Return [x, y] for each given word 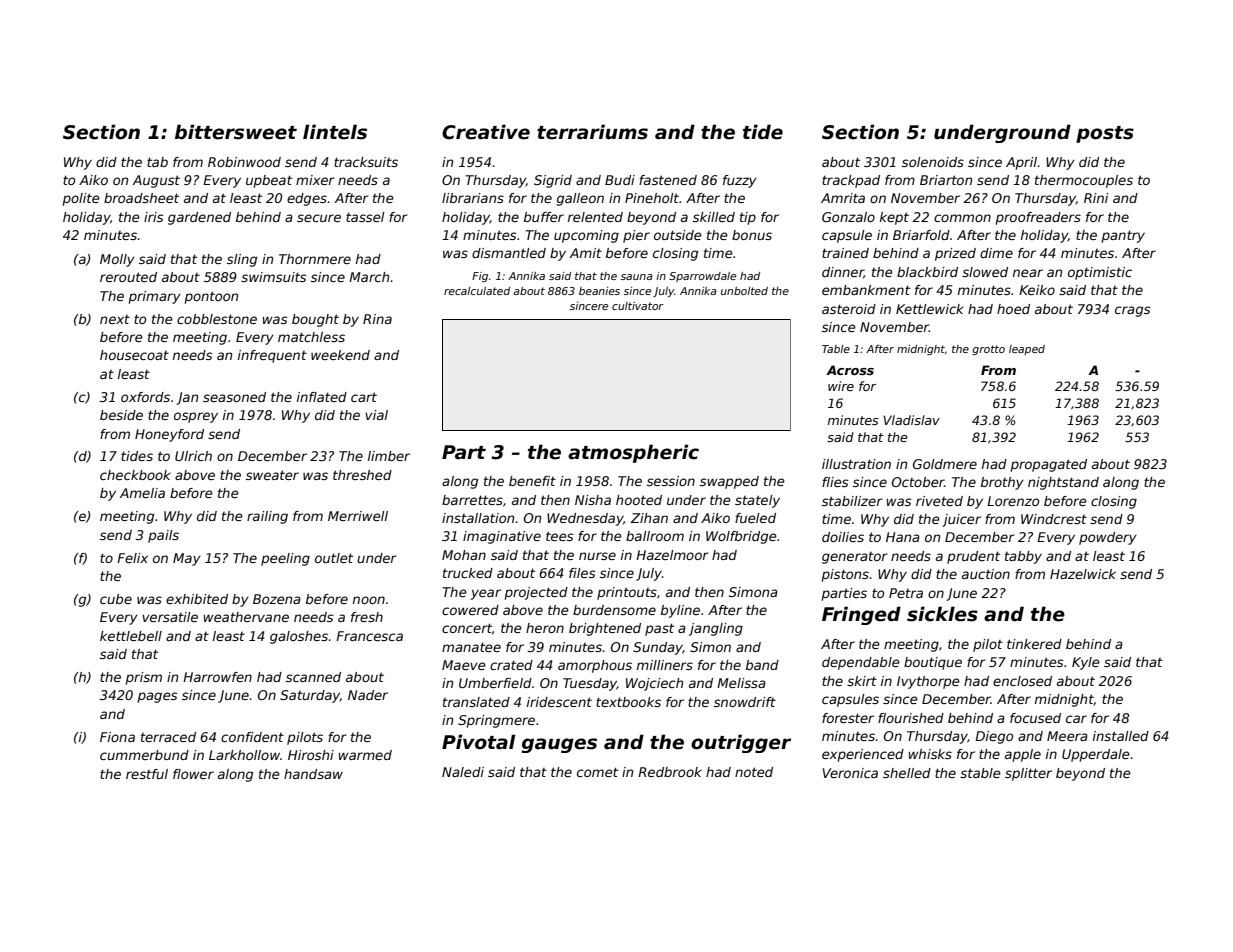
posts [1105, 134]
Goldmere [945, 464]
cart [364, 397]
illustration [856, 464]
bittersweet [236, 132]
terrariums [592, 132]
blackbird [927, 272]
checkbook [135, 475]
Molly [117, 260]
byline [680, 611]
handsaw [313, 774]
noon [369, 600]
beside [121, 415]
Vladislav [911, 420]
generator [855, 558]
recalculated [477, 291]
